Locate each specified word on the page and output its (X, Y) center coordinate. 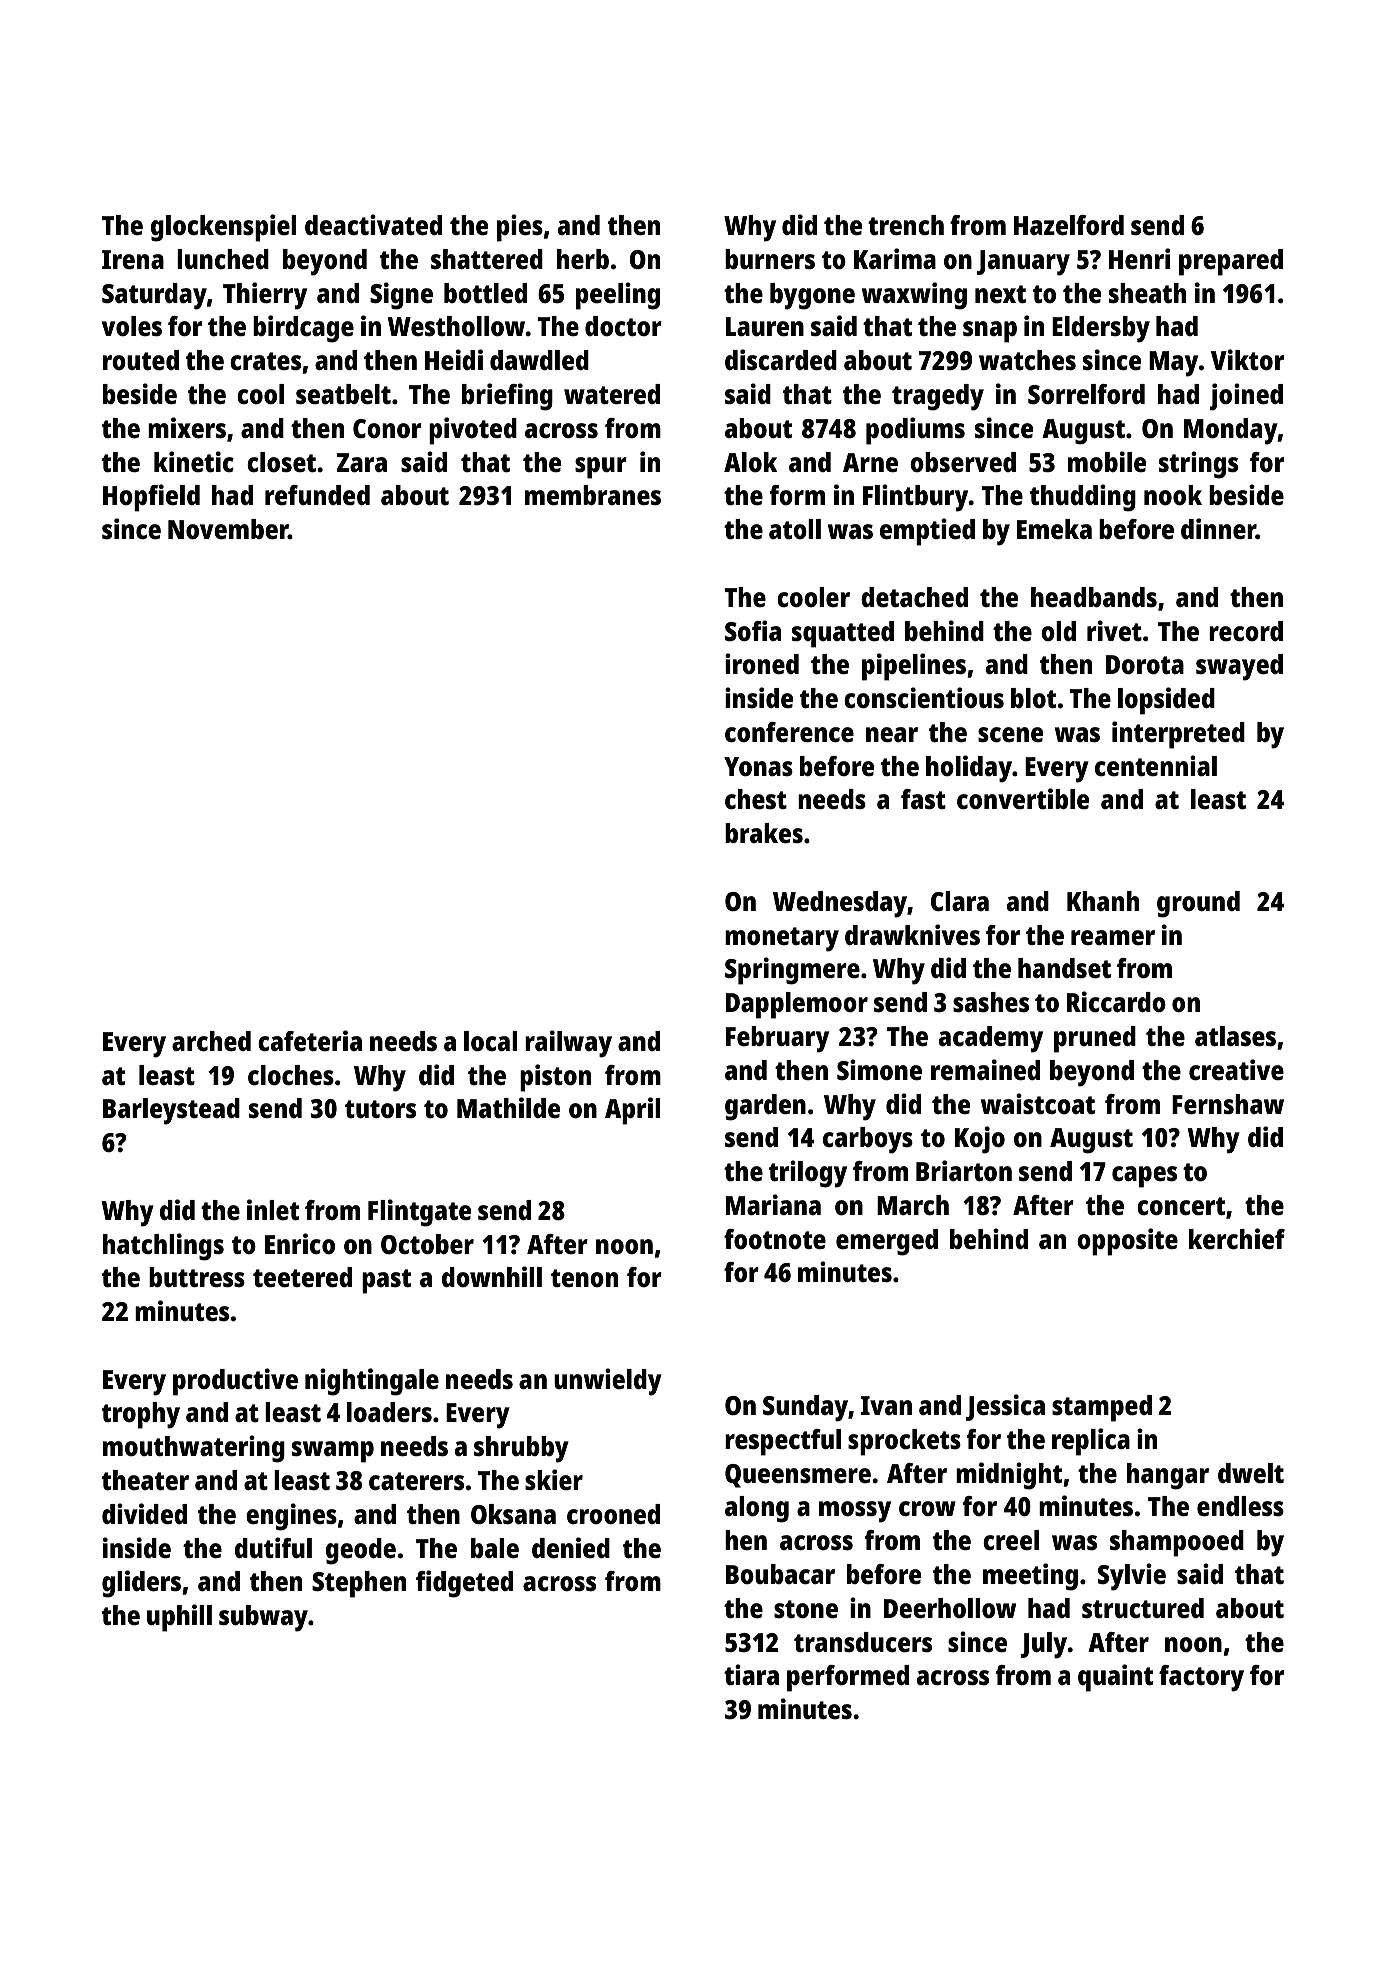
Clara (960, 901)
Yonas (758, 767)
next (1000, 294)
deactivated (373, 225)
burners (770, 259)
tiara (751, 1674)
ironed (762, 663)
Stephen (359, 1584)
